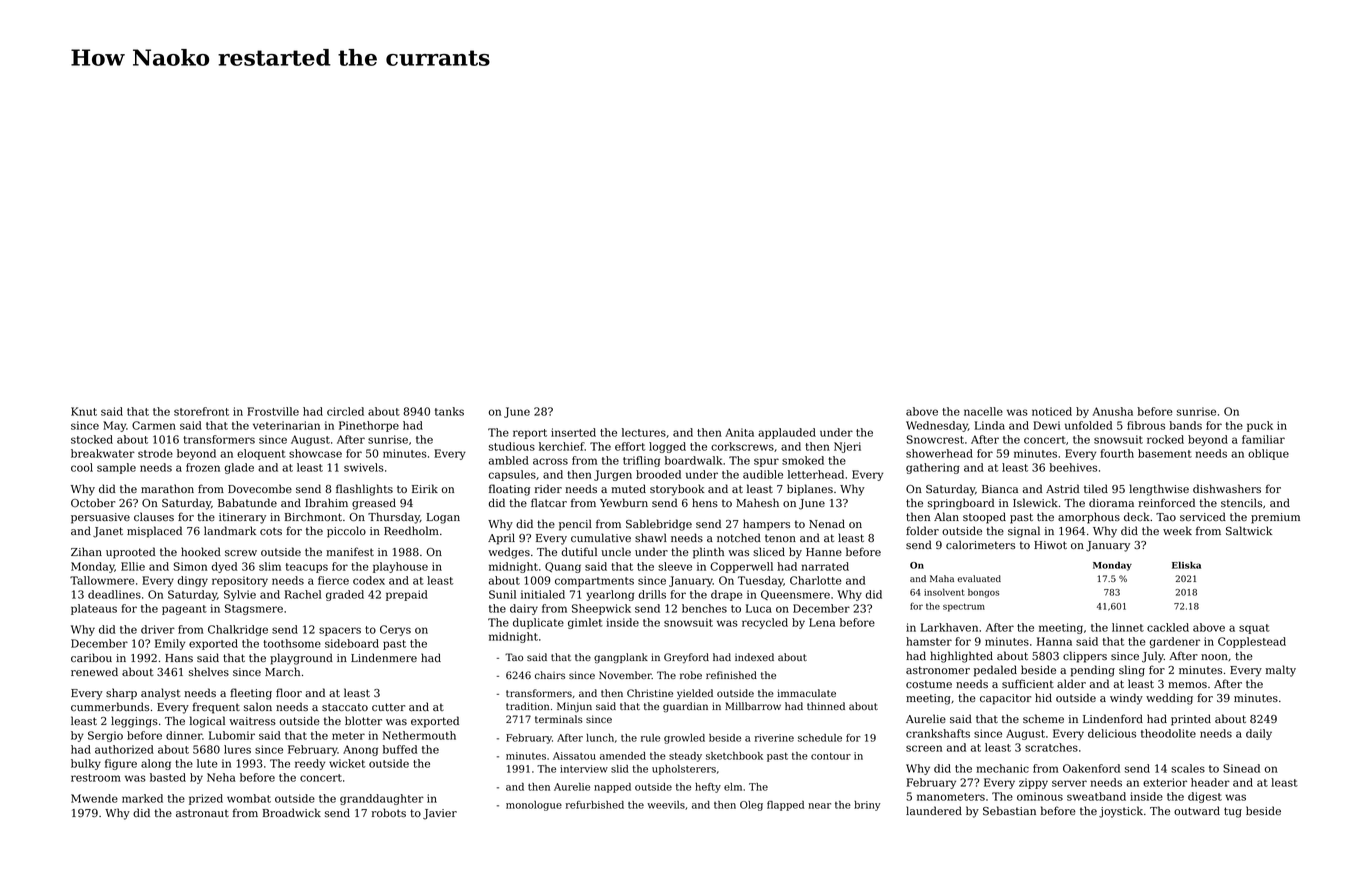 Image resolution: width=1372 pixels, height=887 pixels. I want to click on astronomer, so click(938, 670).
